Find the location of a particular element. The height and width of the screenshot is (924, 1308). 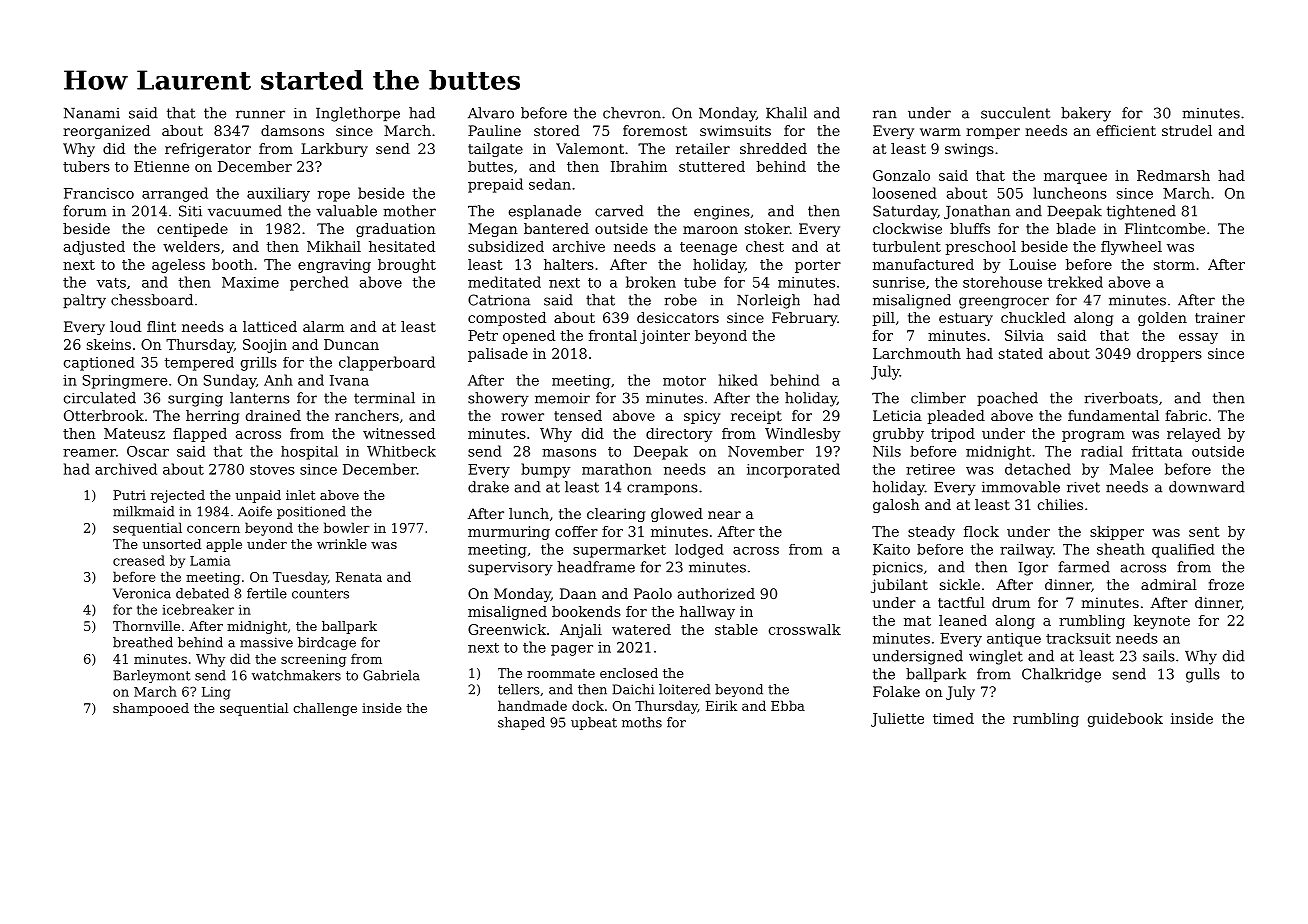

Juliette is located at coordinates (897, 720).
